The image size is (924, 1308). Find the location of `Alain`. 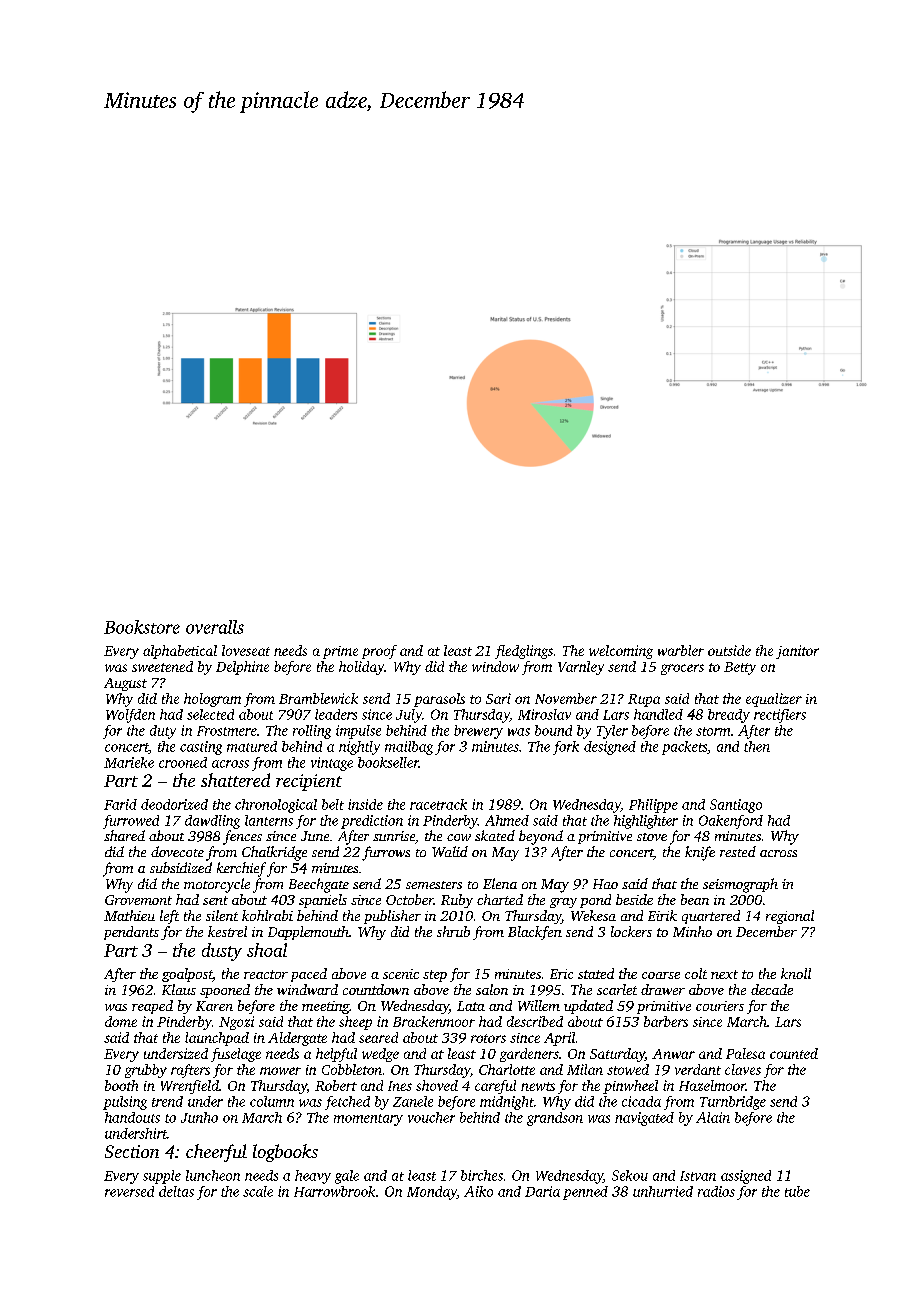

Alain is located at coordinates (713, 1117).
